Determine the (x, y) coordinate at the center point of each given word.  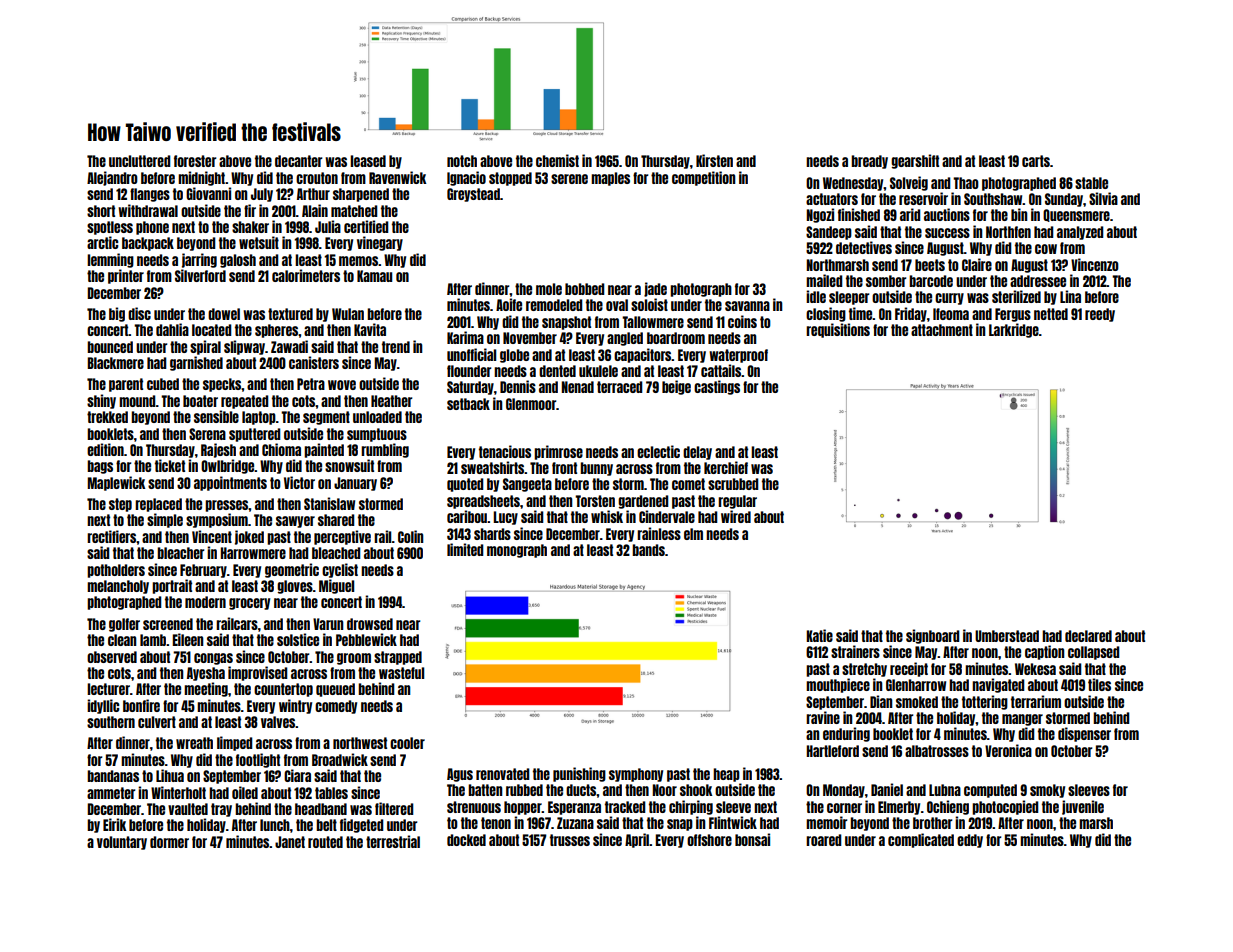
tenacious (505, 451)
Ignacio (466, 178)
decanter (298, 161)
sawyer (295, 522)
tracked (625, 807)
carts (1036, 161)
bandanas (113, 776)
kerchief (726, 467)
